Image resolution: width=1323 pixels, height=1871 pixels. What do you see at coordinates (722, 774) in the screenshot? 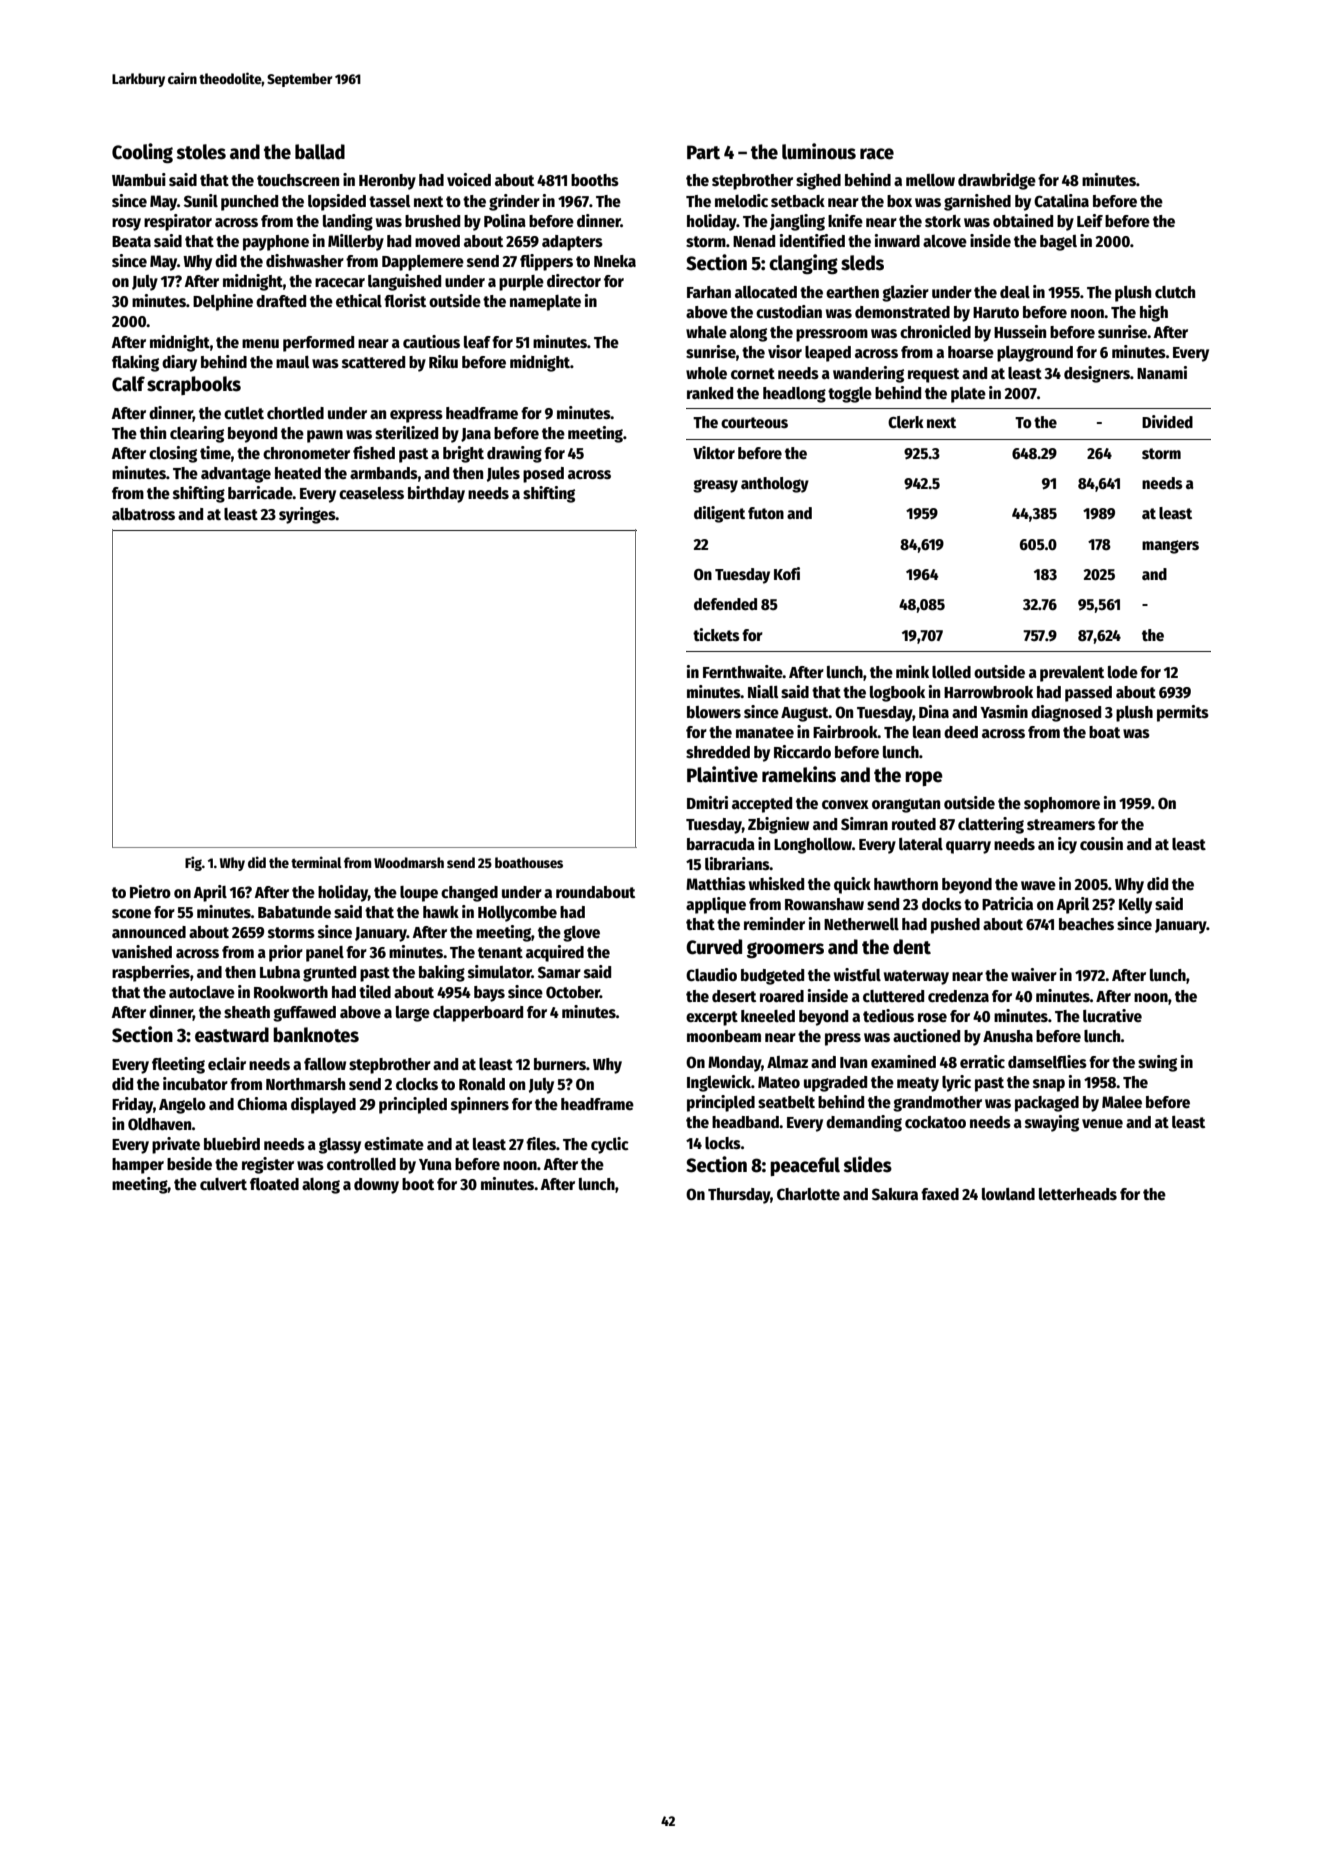
I see `Plaintive` at bounding box center [722, 774].
